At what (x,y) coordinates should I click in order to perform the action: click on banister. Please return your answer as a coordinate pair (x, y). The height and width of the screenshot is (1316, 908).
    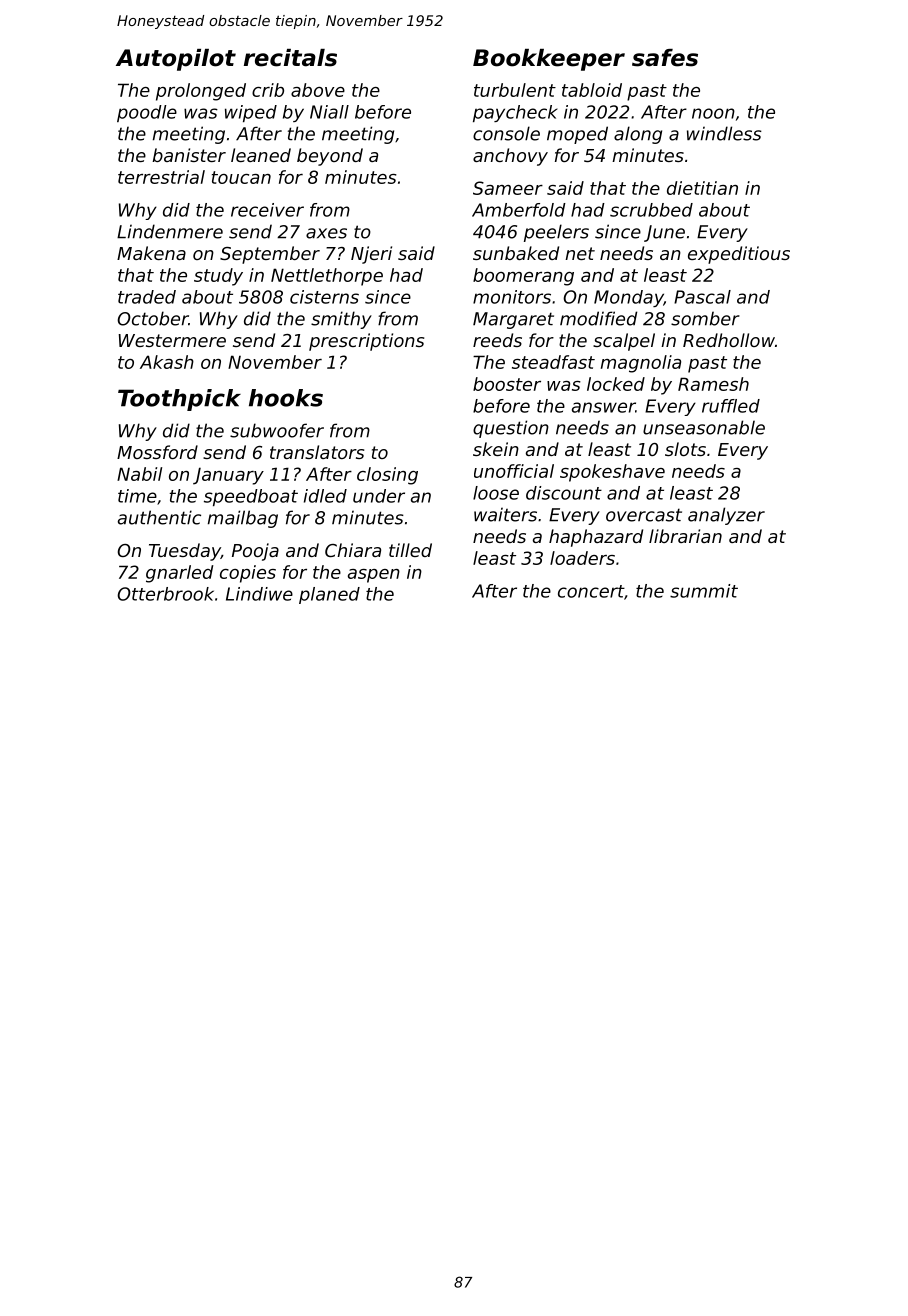
    Looking at the image, I should click on (189, 155).
